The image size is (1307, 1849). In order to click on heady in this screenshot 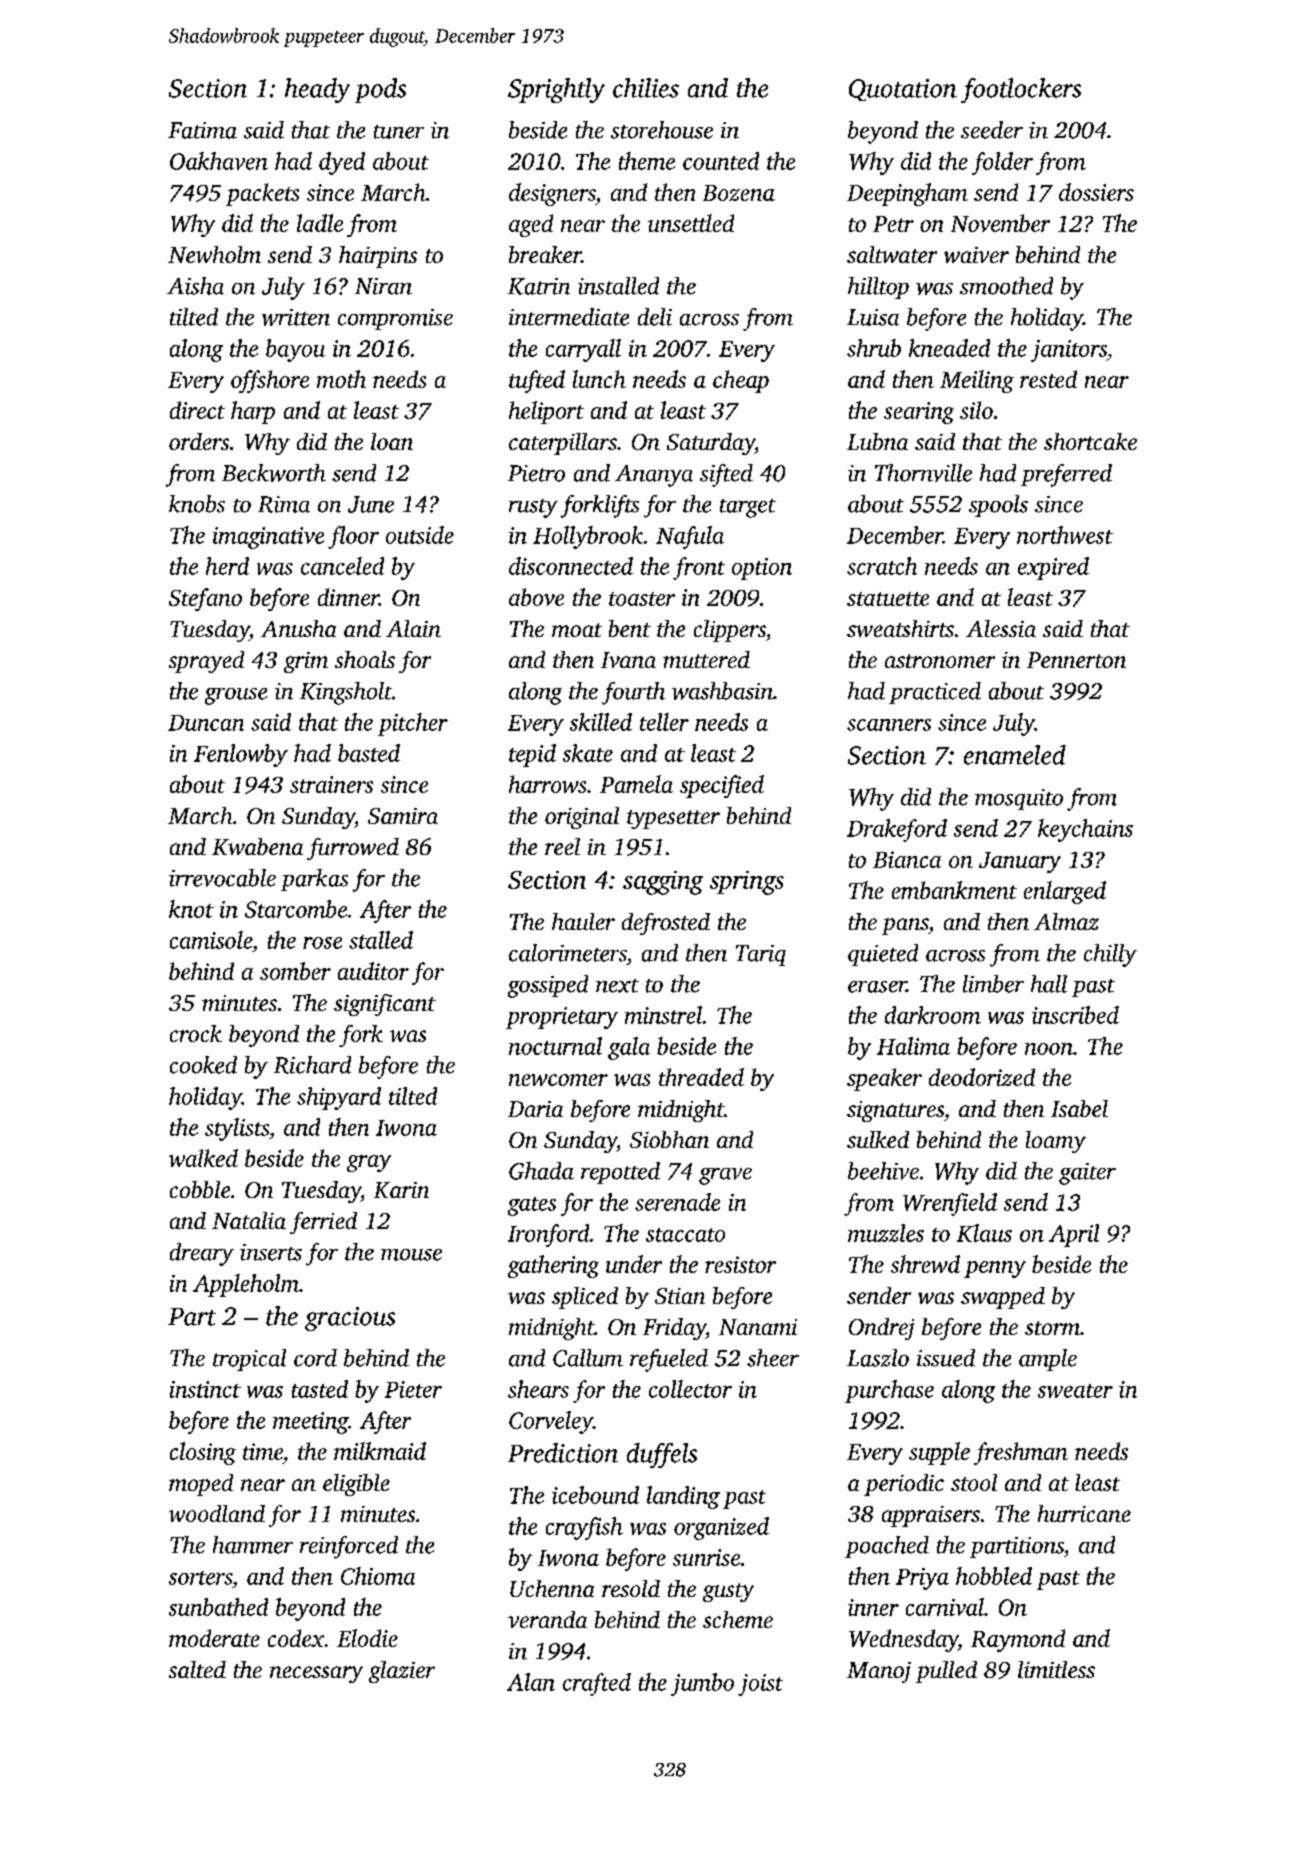, I will do `click(317, 90)`.
